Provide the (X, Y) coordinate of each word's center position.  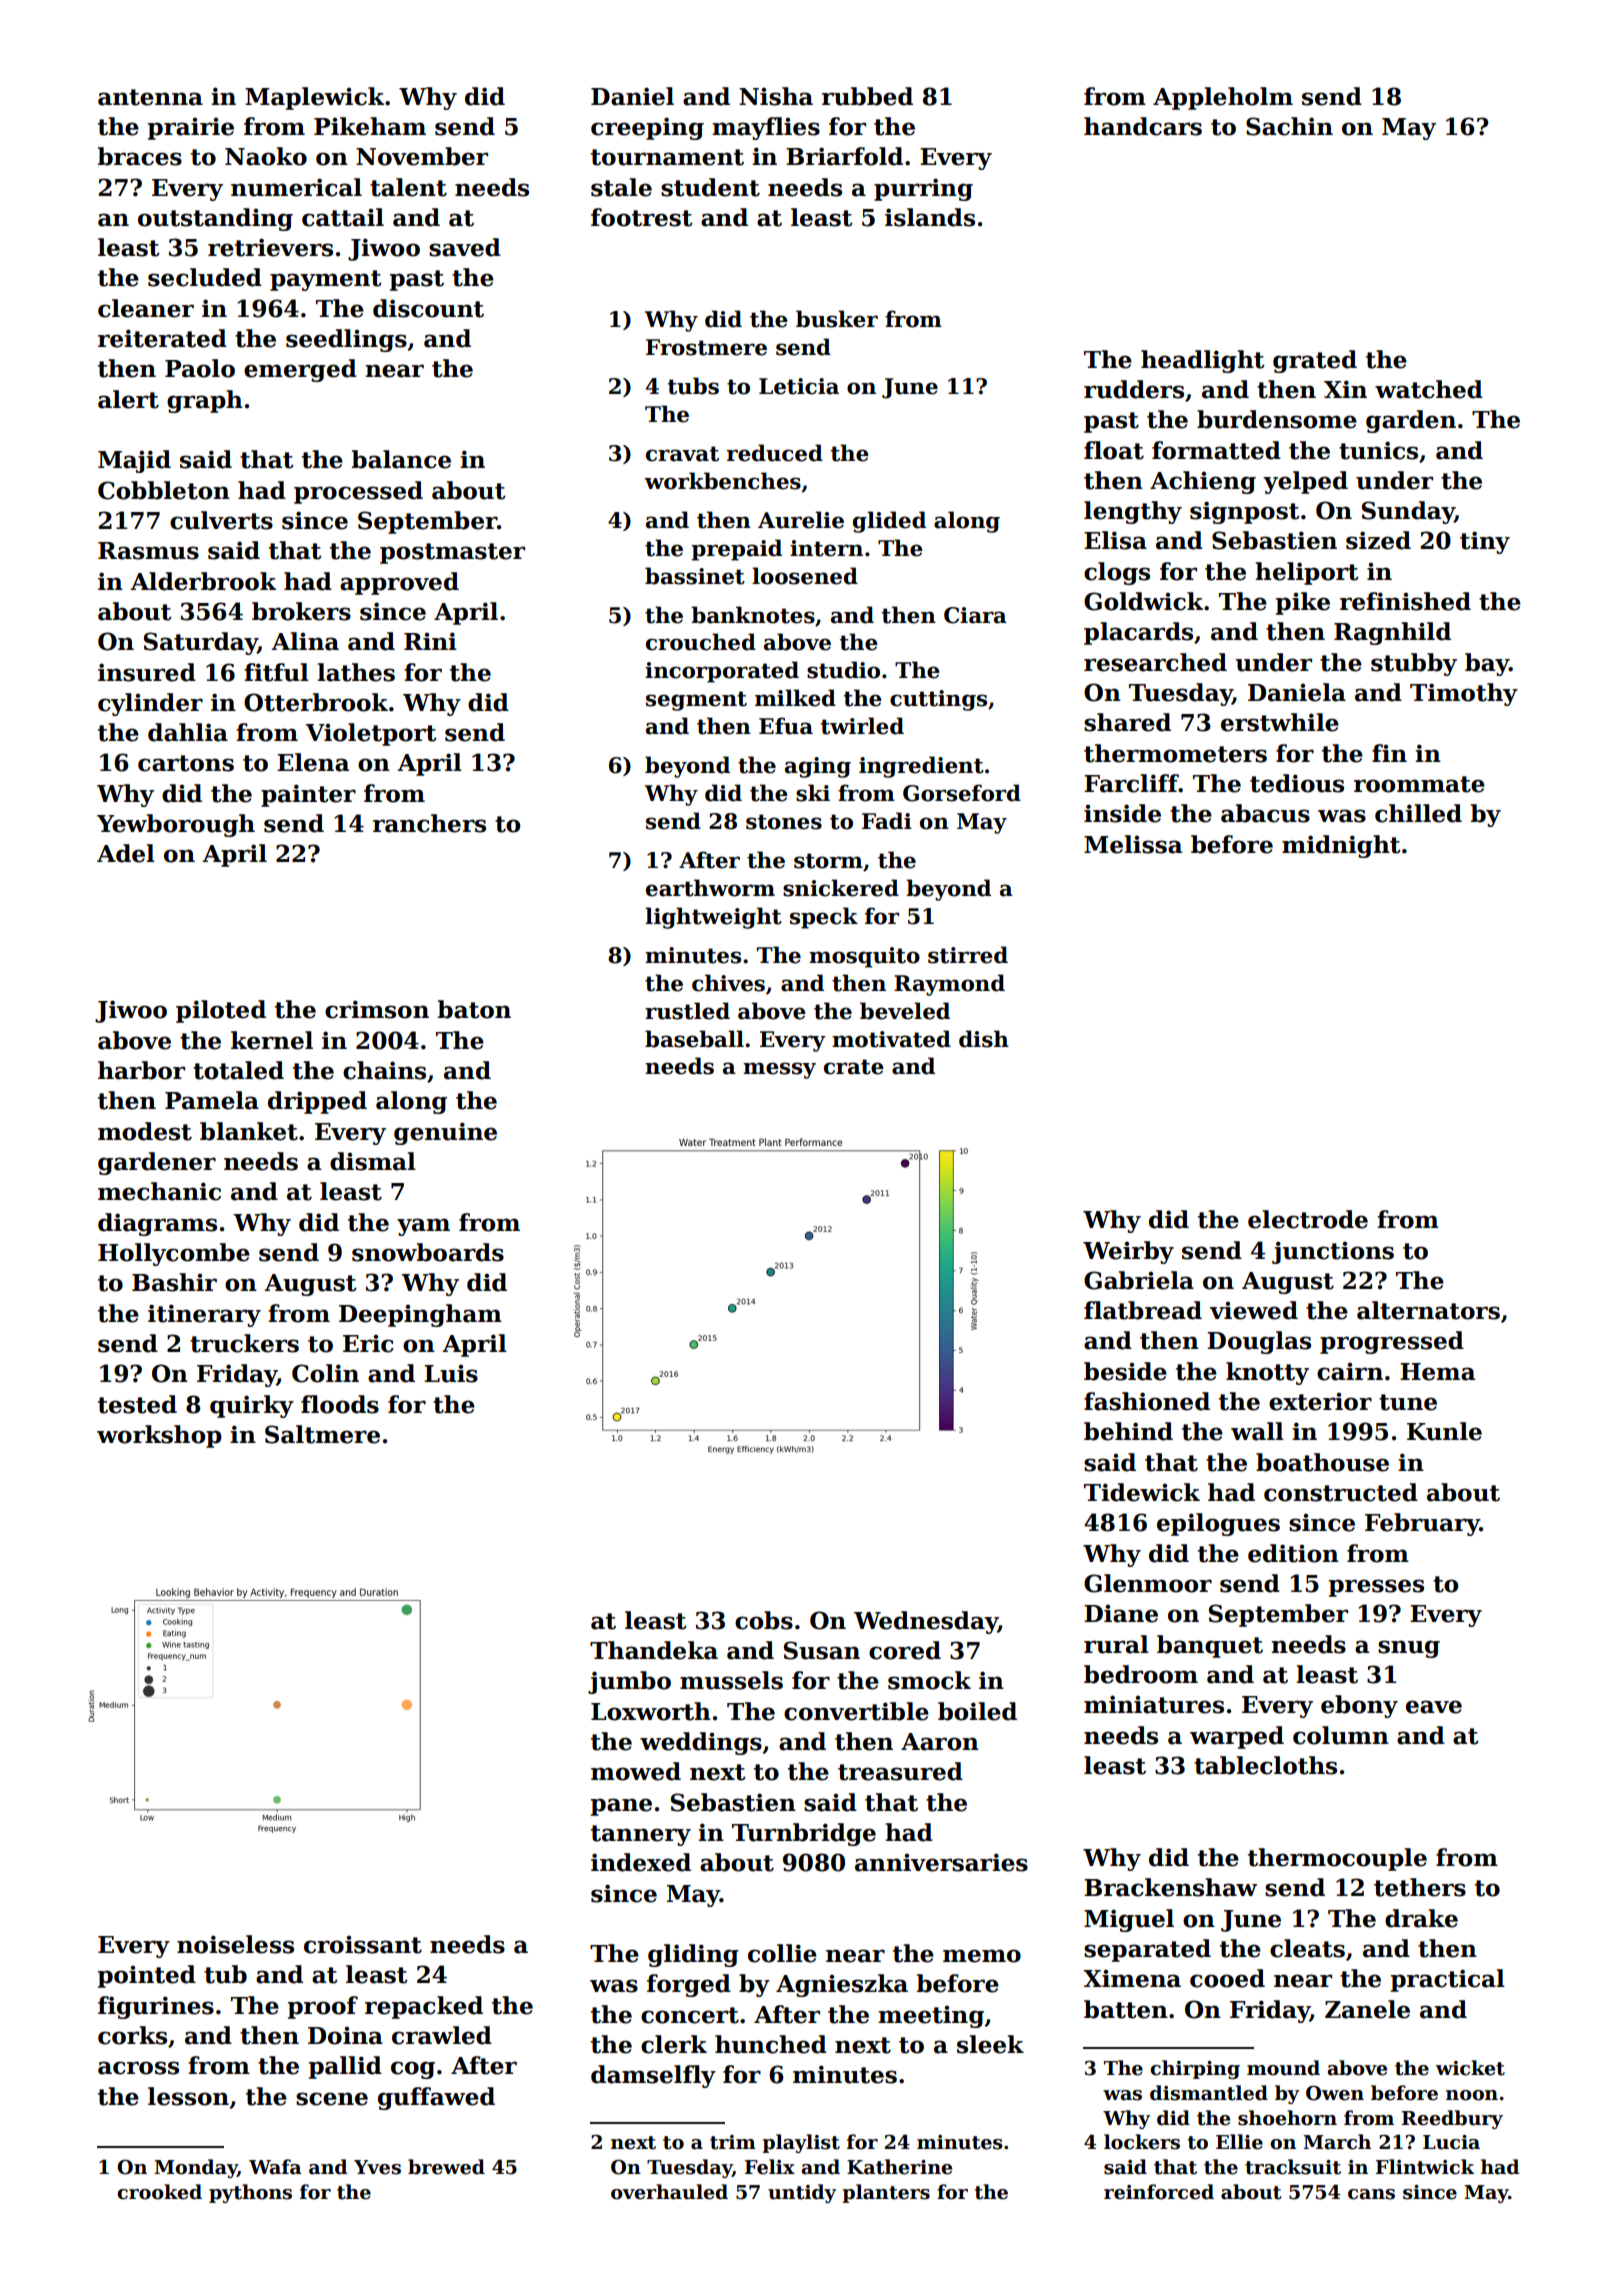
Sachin (1289, 126)
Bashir (174, 1282)
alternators (1428, 1310)
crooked (159, 2192)
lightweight (713, 918)
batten (1126, 2009)
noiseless (235, 1944)
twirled (862, 726)
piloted (221, 1011)
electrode (1308, 1219)
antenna (150, 97)
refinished (1405, 601)
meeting (931, 2016)
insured (147, 672)
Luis (451, 1373)
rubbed (867, 96)
